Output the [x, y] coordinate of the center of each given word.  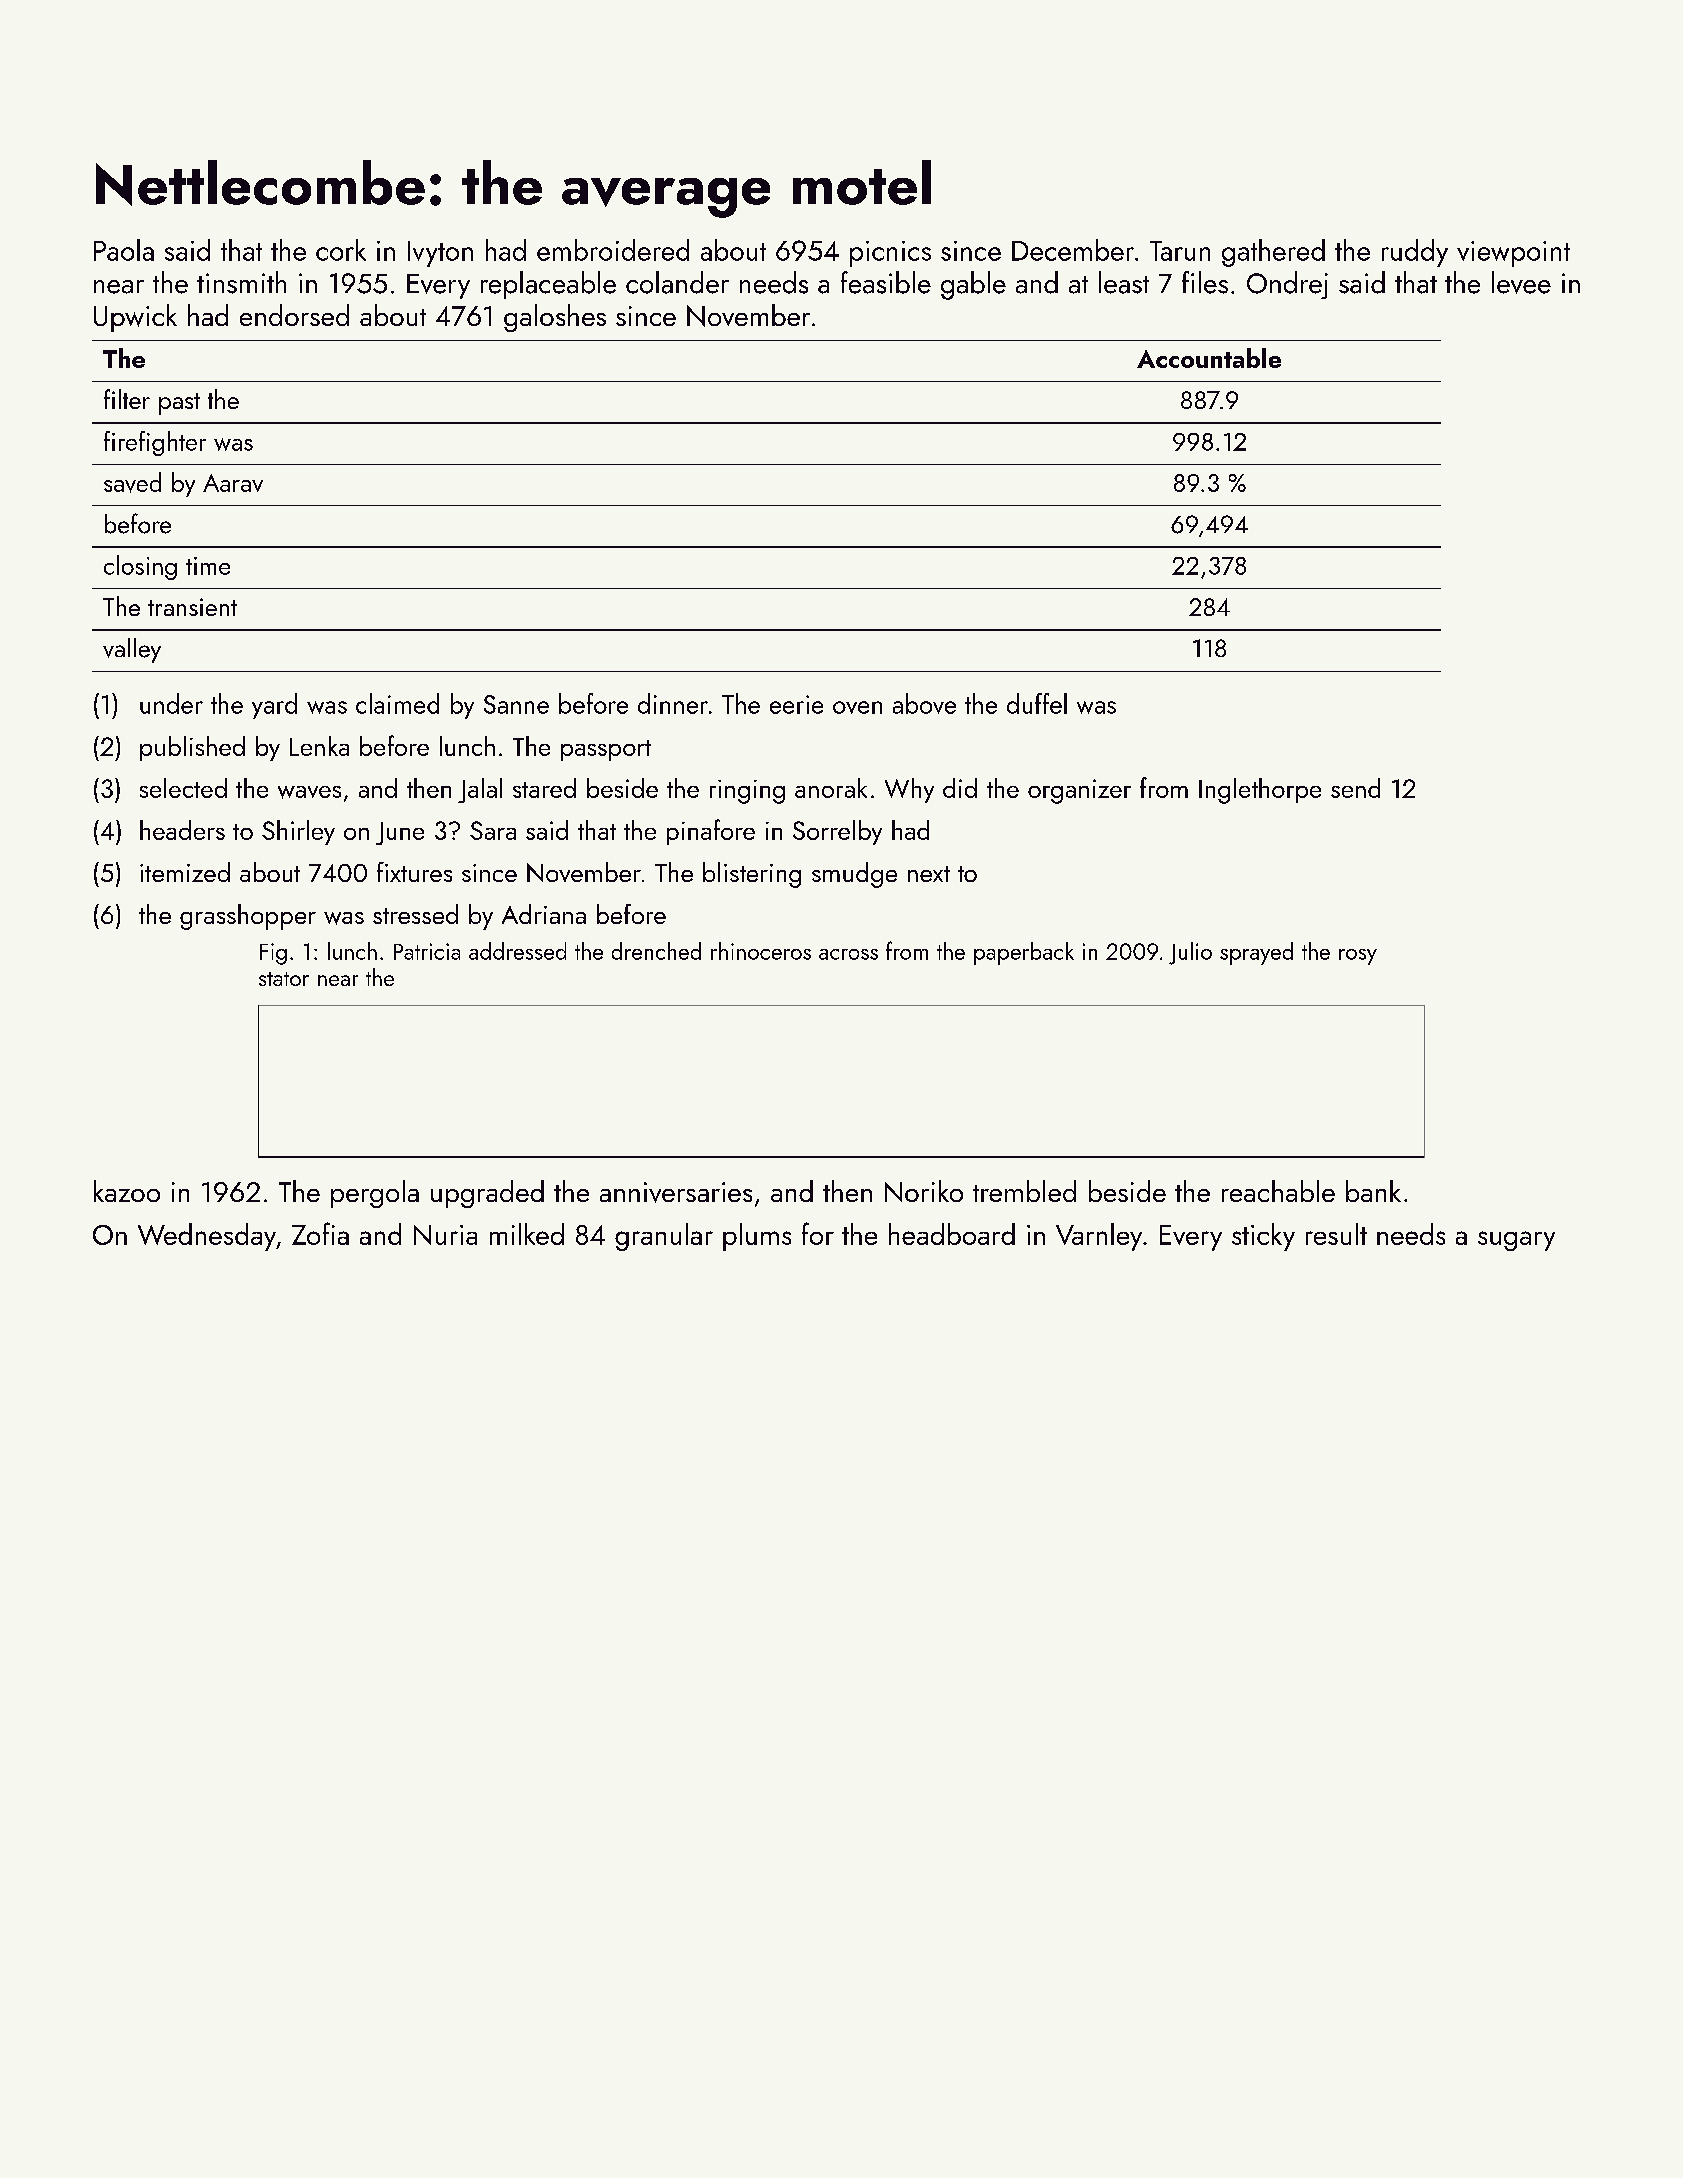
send [1355, 788]
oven [857, 707]
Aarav [233, 483]
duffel [1037, 703]
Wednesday [207, 1237]
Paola [124, 250]
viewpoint [1513, 254]
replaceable [548, 285]
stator [284, 979]
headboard [952, 1234]
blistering [752, 875]
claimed [397, 703]
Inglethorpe [1260, 791]
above [924, 703]
